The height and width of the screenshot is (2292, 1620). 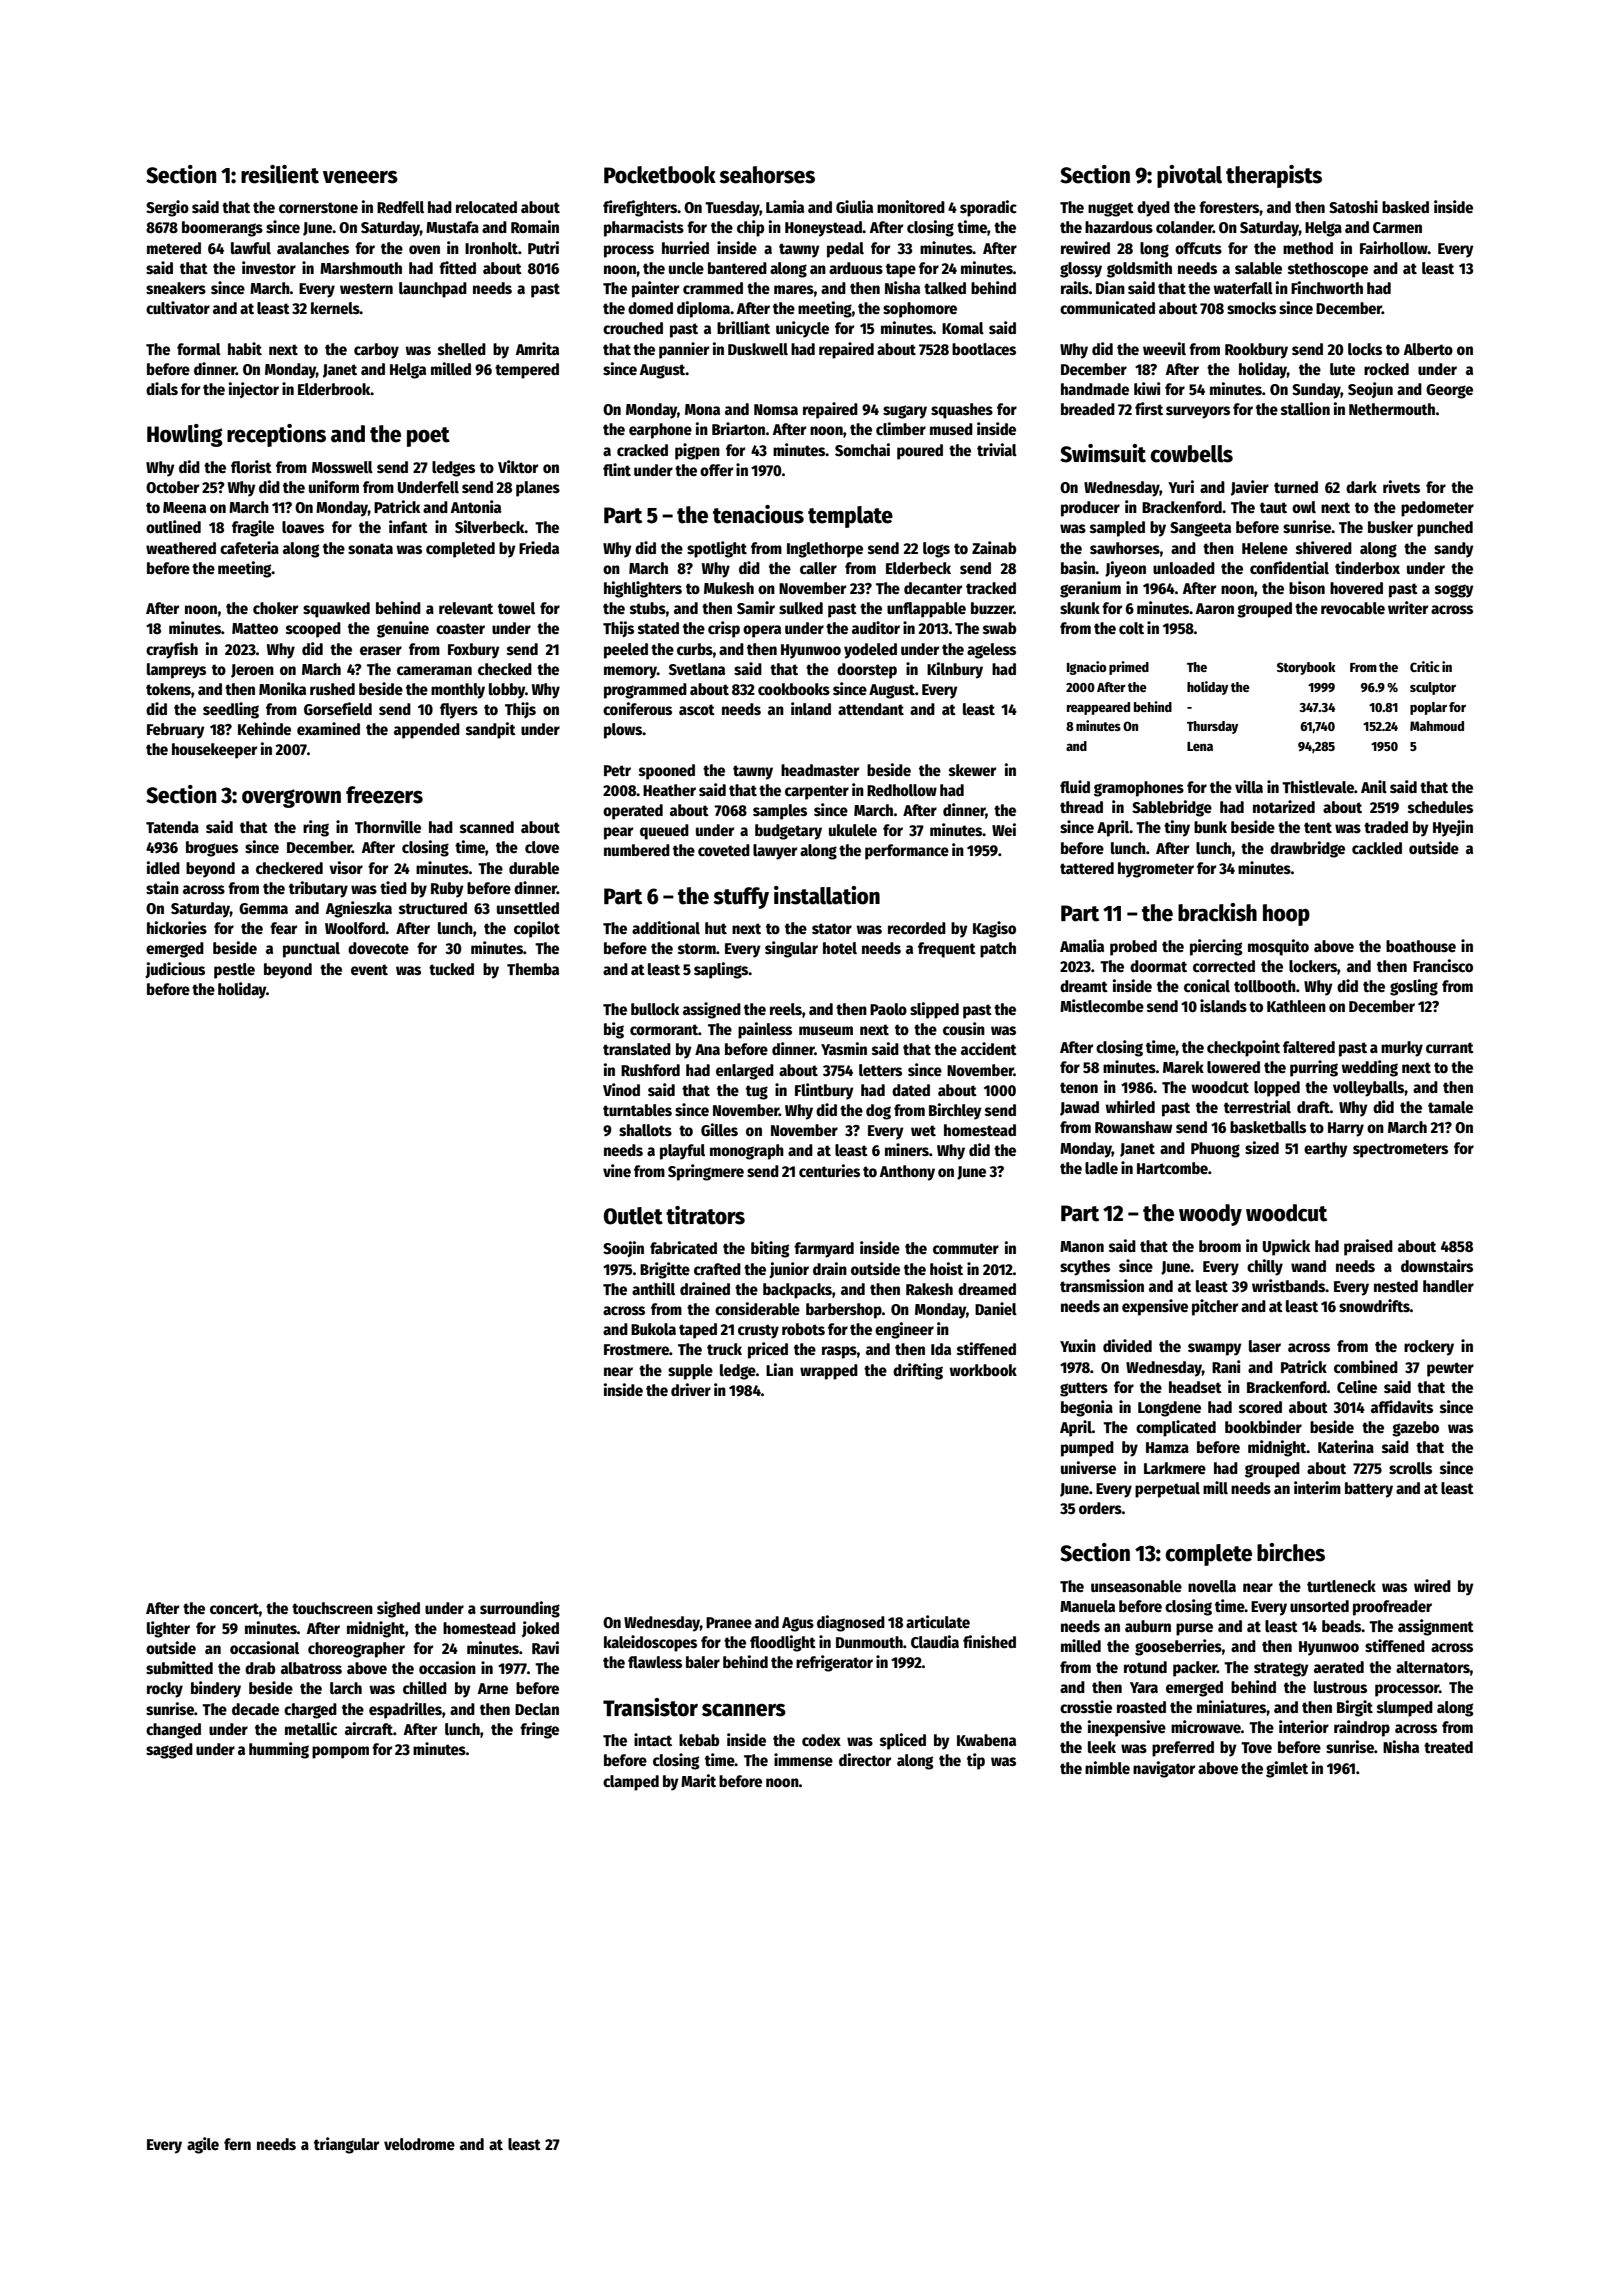 What do you see at coordinates (280, 174) in the screenshot?
I see `resilient` at bounding box center [280, 174].
